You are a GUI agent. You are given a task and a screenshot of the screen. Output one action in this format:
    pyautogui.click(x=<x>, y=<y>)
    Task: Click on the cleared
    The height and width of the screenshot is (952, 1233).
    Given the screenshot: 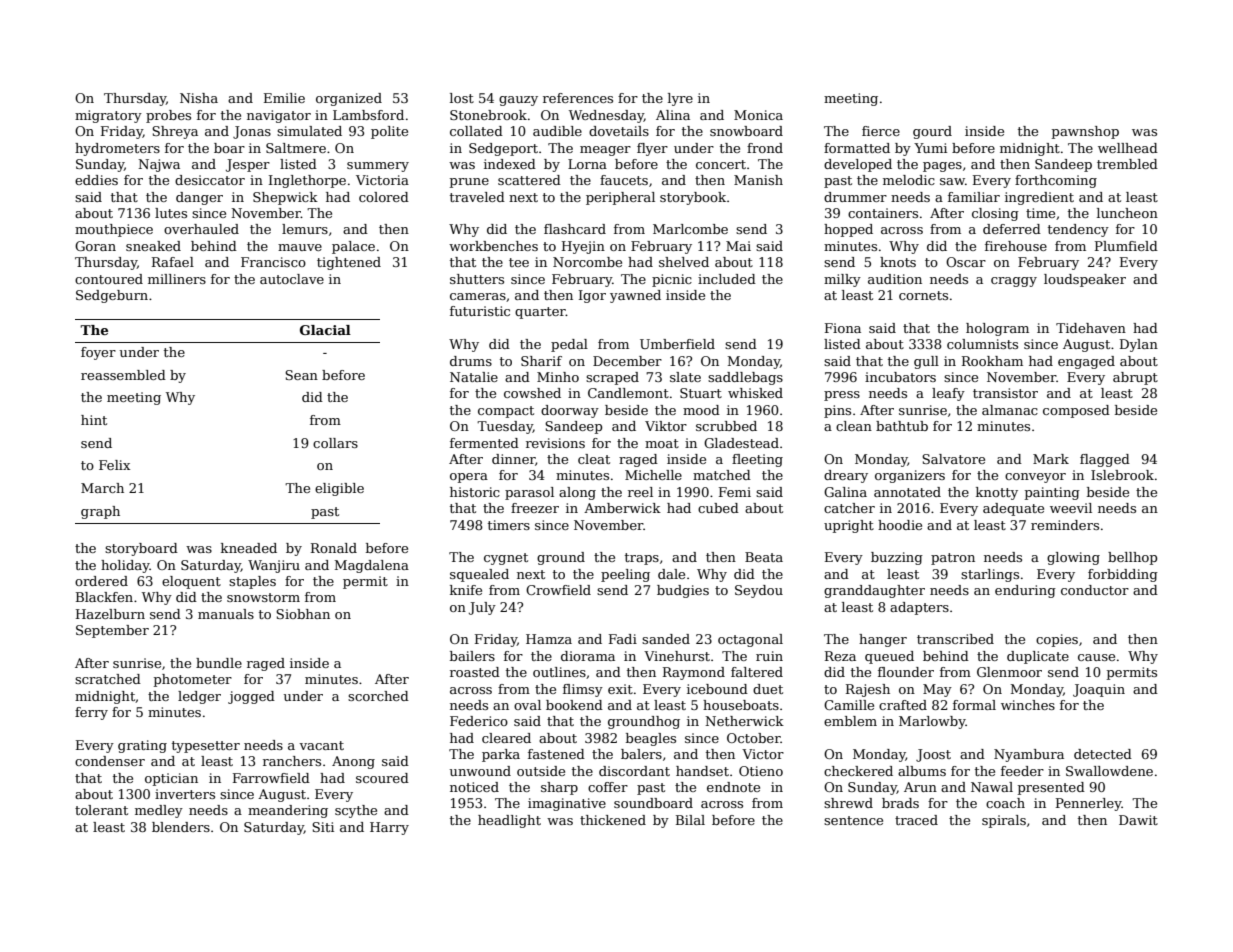 What is the action you would take?
    pyautogui.click(x=506, y=738)
